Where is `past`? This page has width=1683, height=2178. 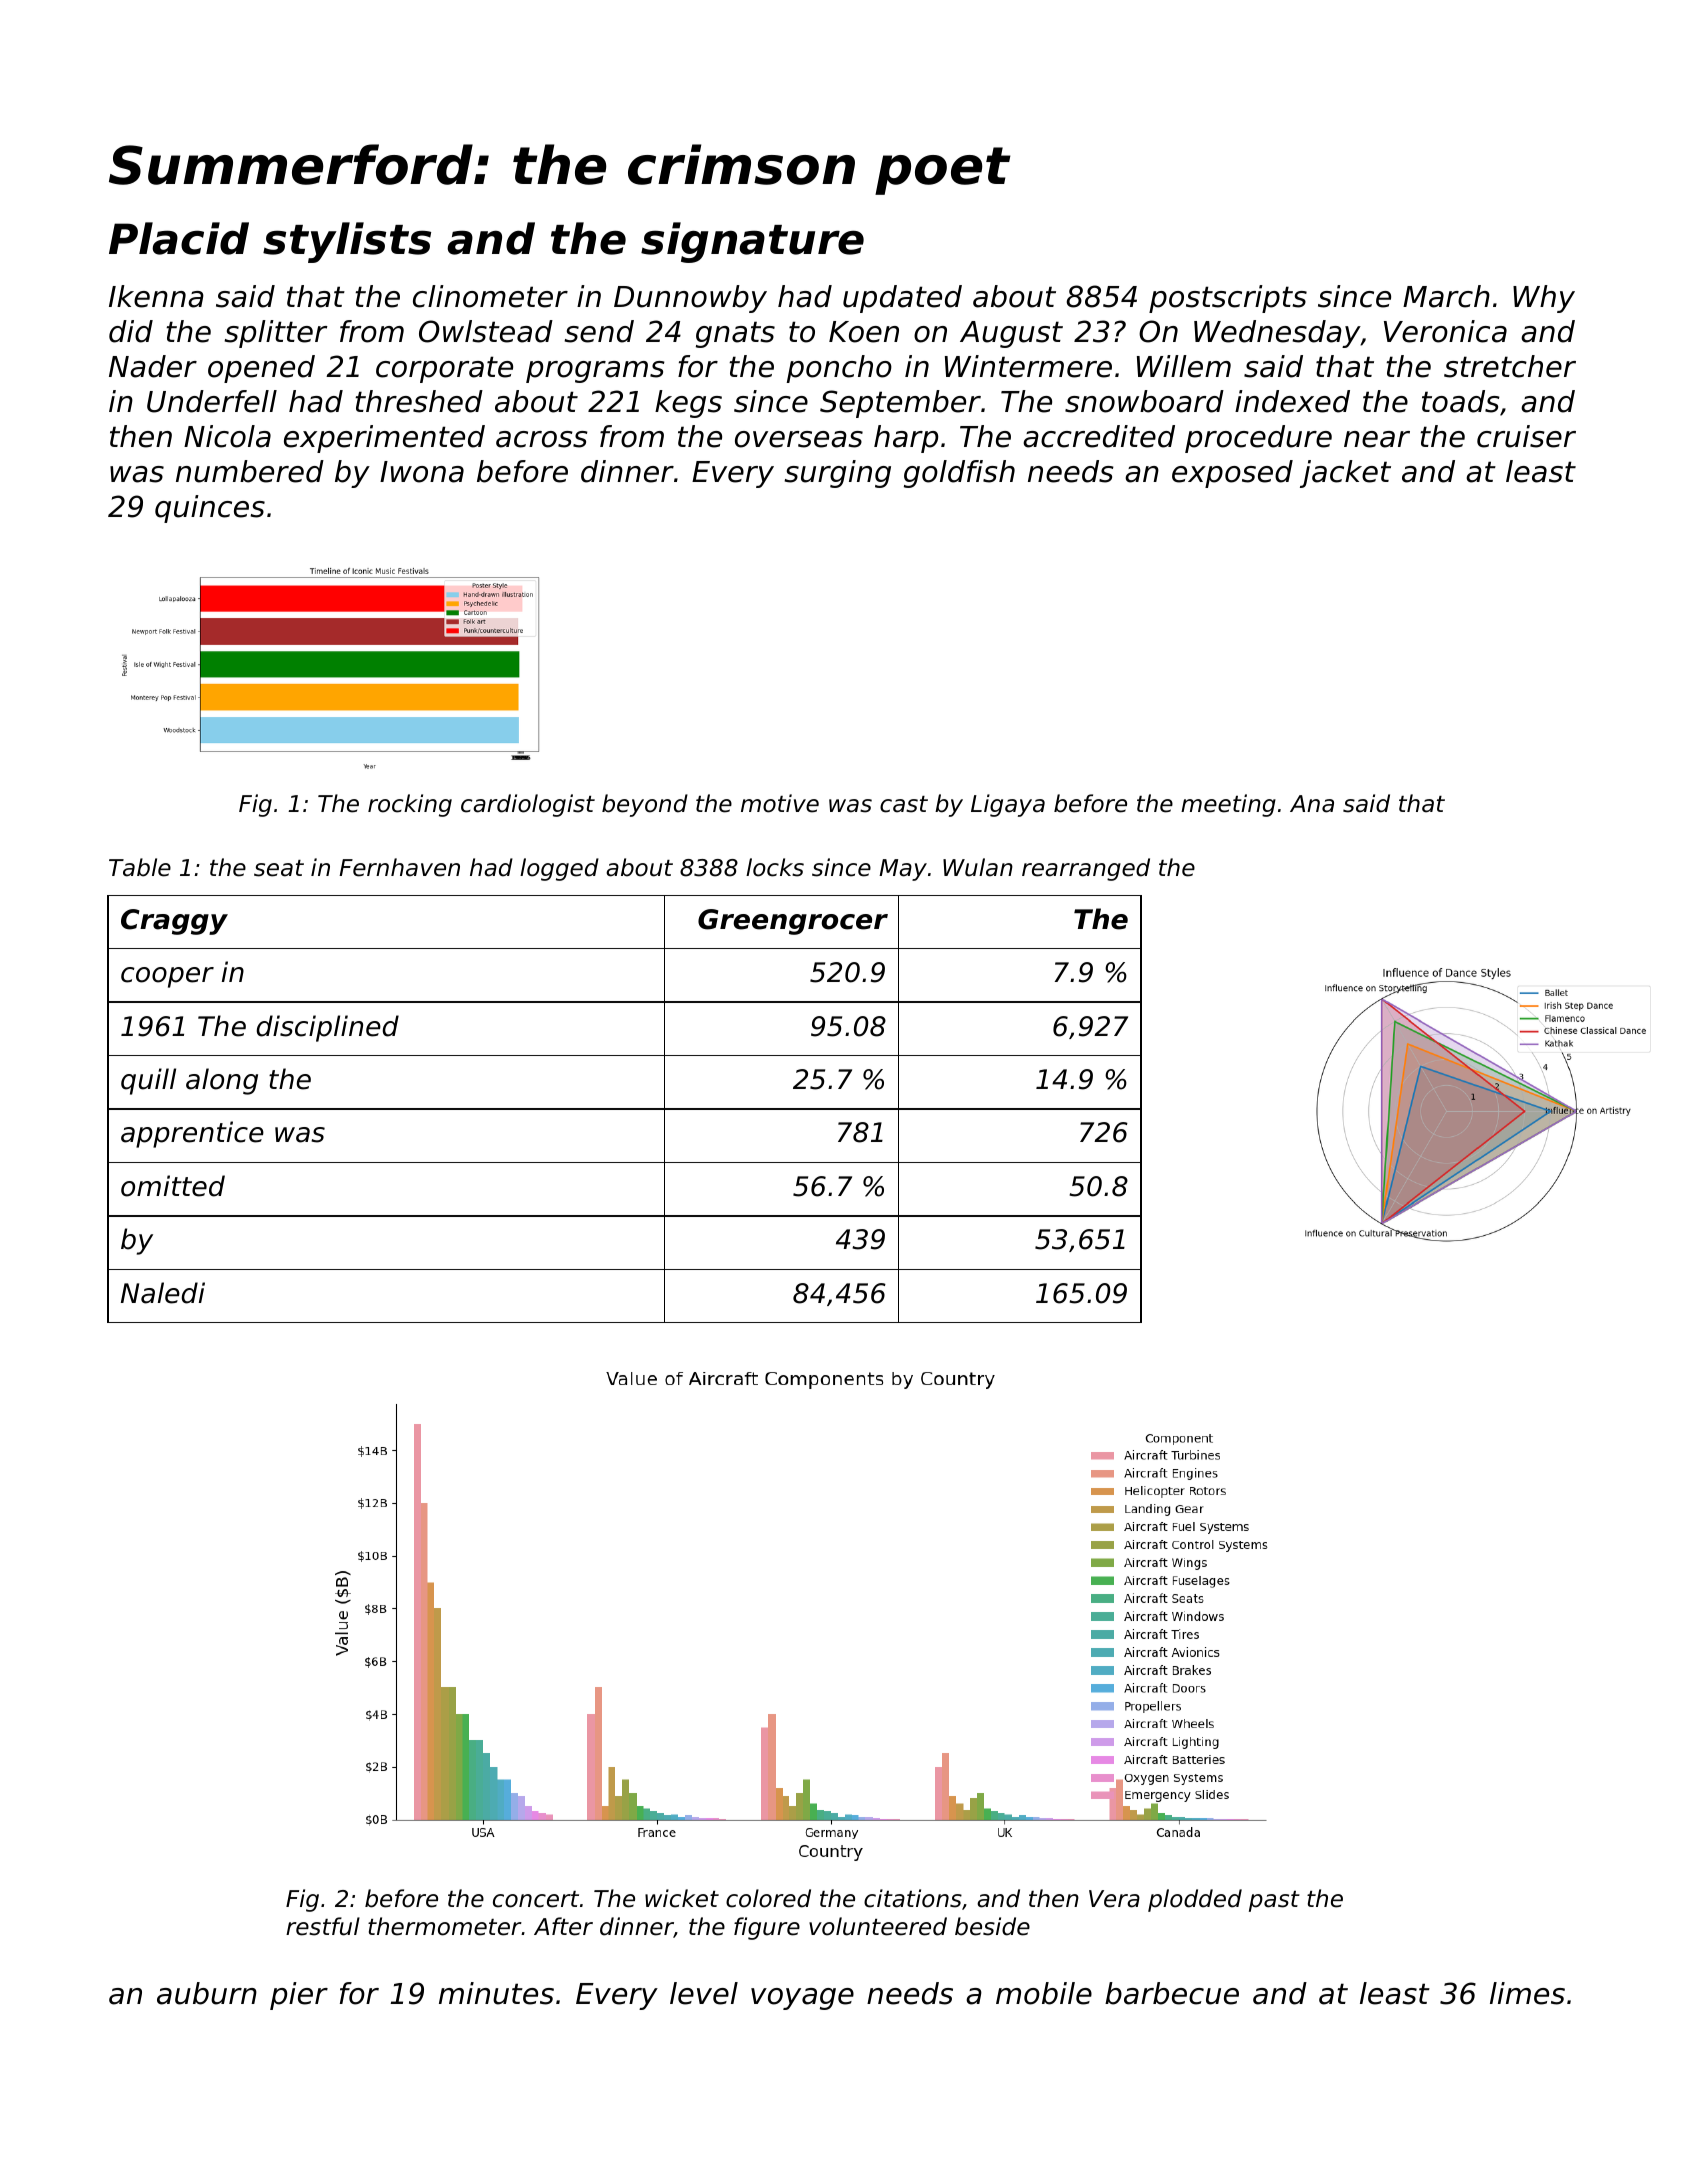
past is located at coordinates (1274, 1901).
